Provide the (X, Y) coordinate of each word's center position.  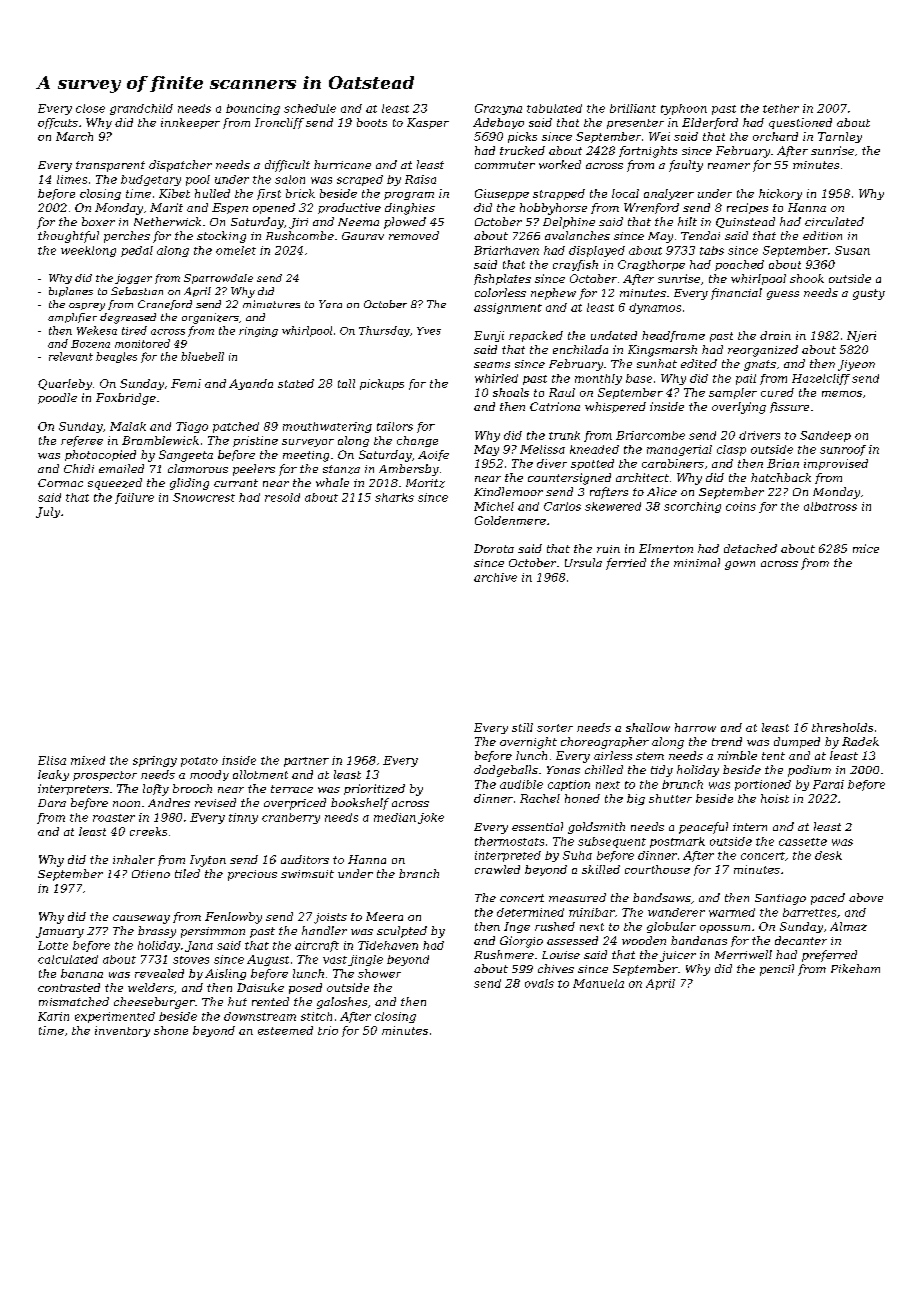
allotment (260, 774)
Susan (852, 250)
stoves (191, 960)
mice (866, 548)
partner (306, 762)
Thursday (384, 331)
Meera (384, 916)
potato (199, 762)
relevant (71, 356)
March (74, 136)
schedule (310, 108)
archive (495, 577)
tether (781, 108)
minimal (697, 562)
